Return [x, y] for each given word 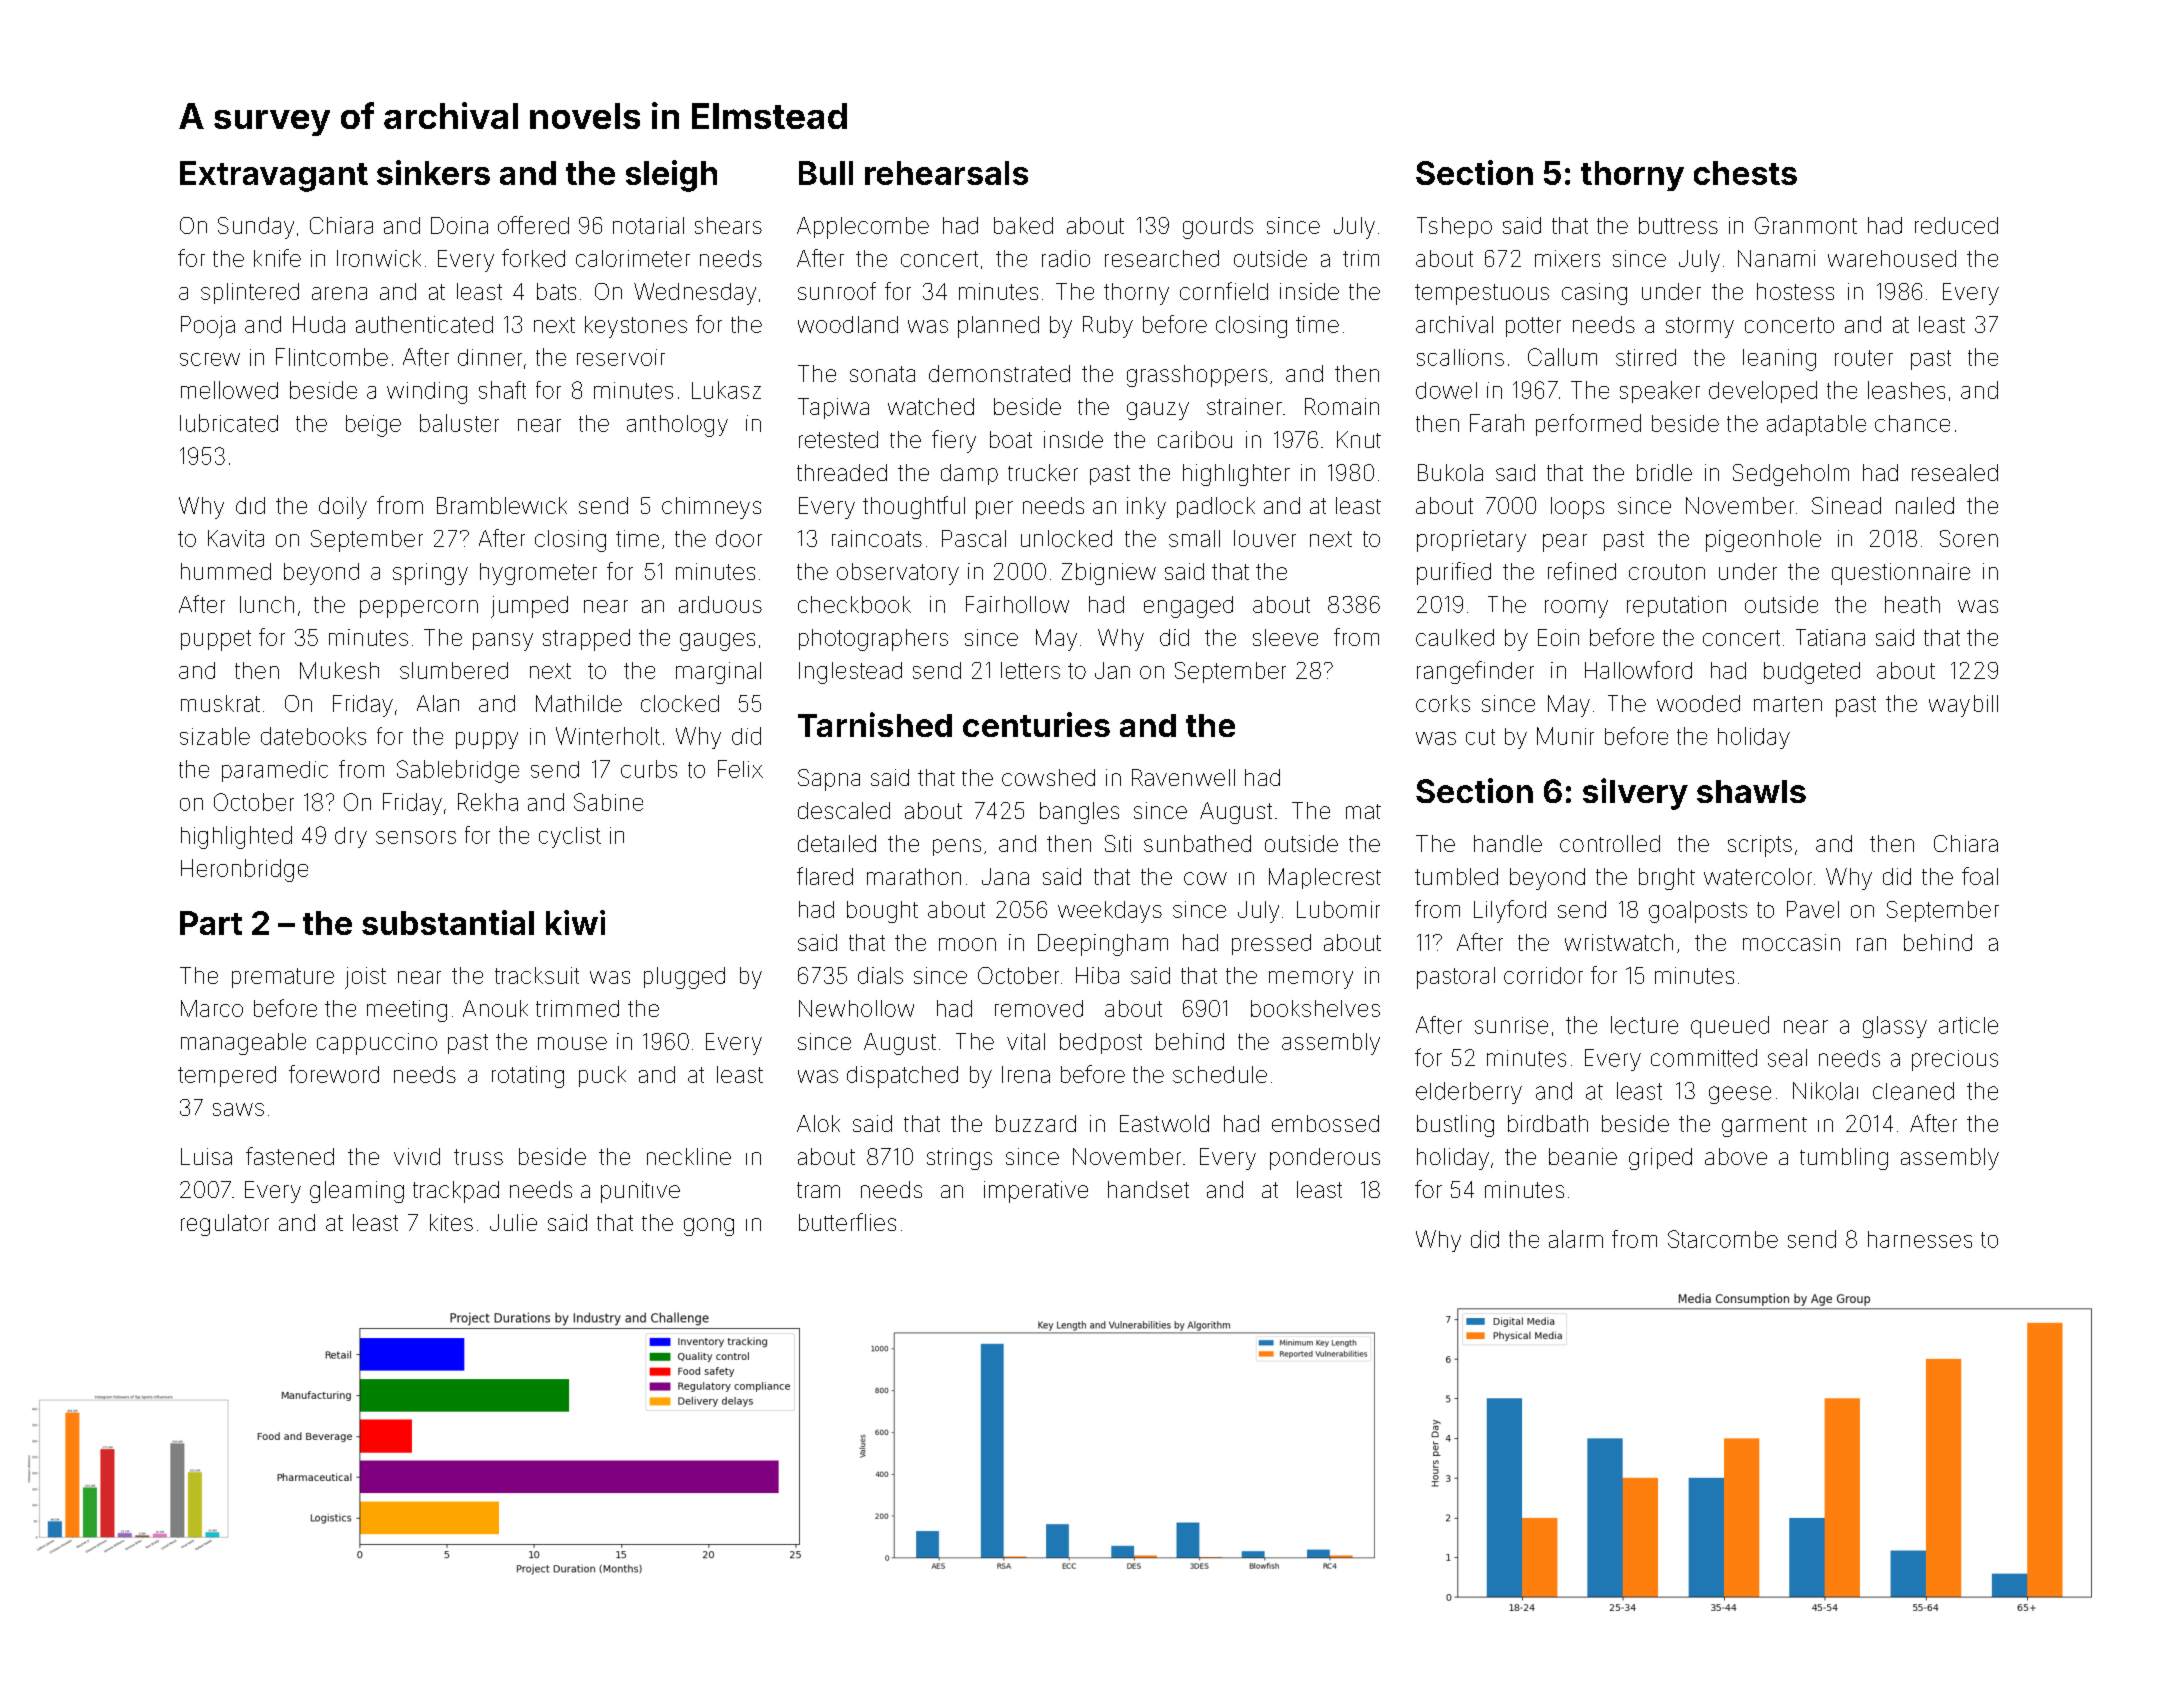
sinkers [433, 172]
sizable [215, 736]
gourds [1218, 228]
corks [1443, 703]
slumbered [454, 670]
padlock [1216, 507]
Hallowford [1638, 670]
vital [1026, 1041]
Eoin [1558, 637]
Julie [513, 1222]
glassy [1895, 1027]
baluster [459, 423]
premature [283, 978]
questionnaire [1901, 574]
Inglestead [850, 673]
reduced [1956, 225]
